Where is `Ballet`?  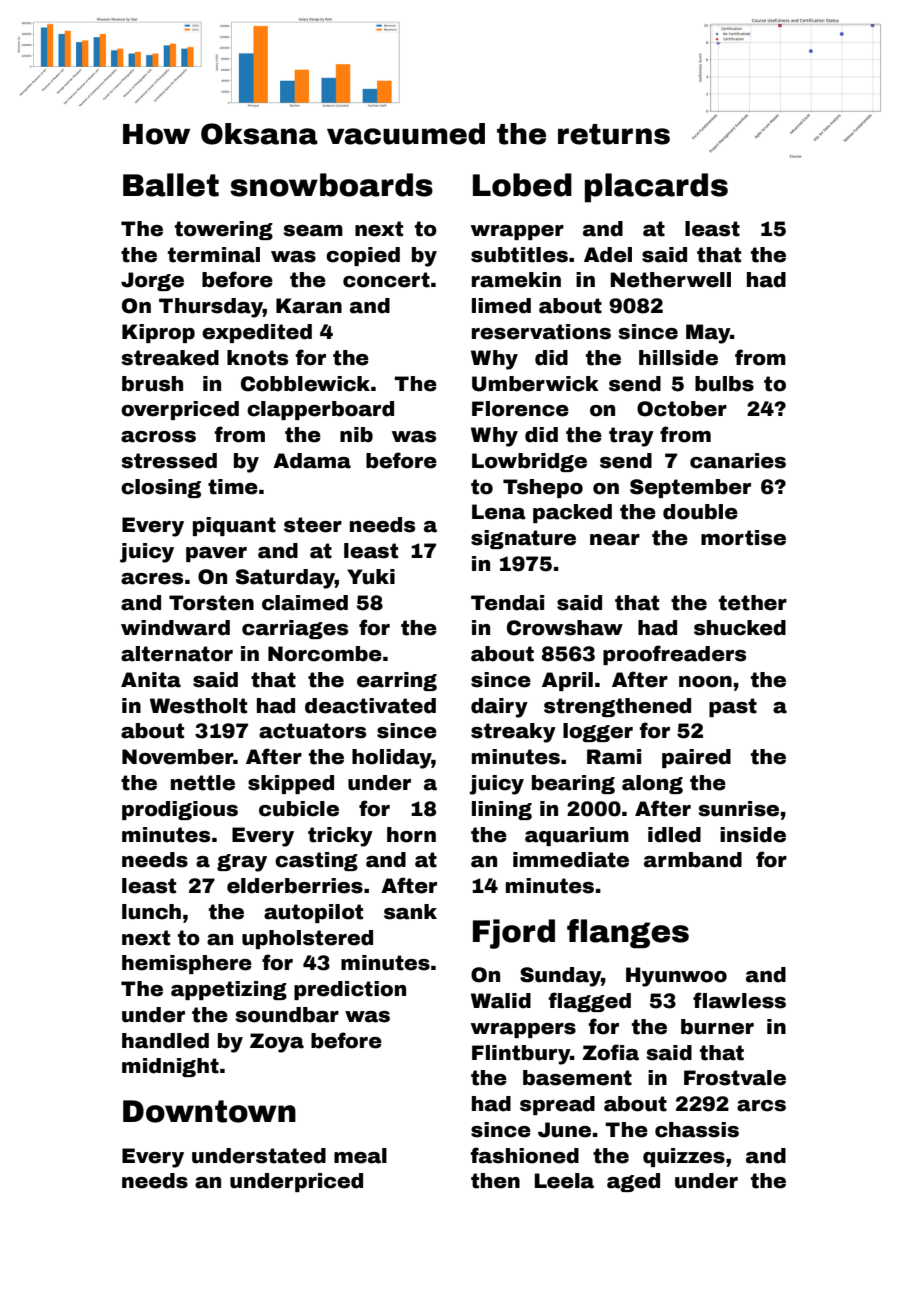 Ballet is located at coordinates (171, 185).
